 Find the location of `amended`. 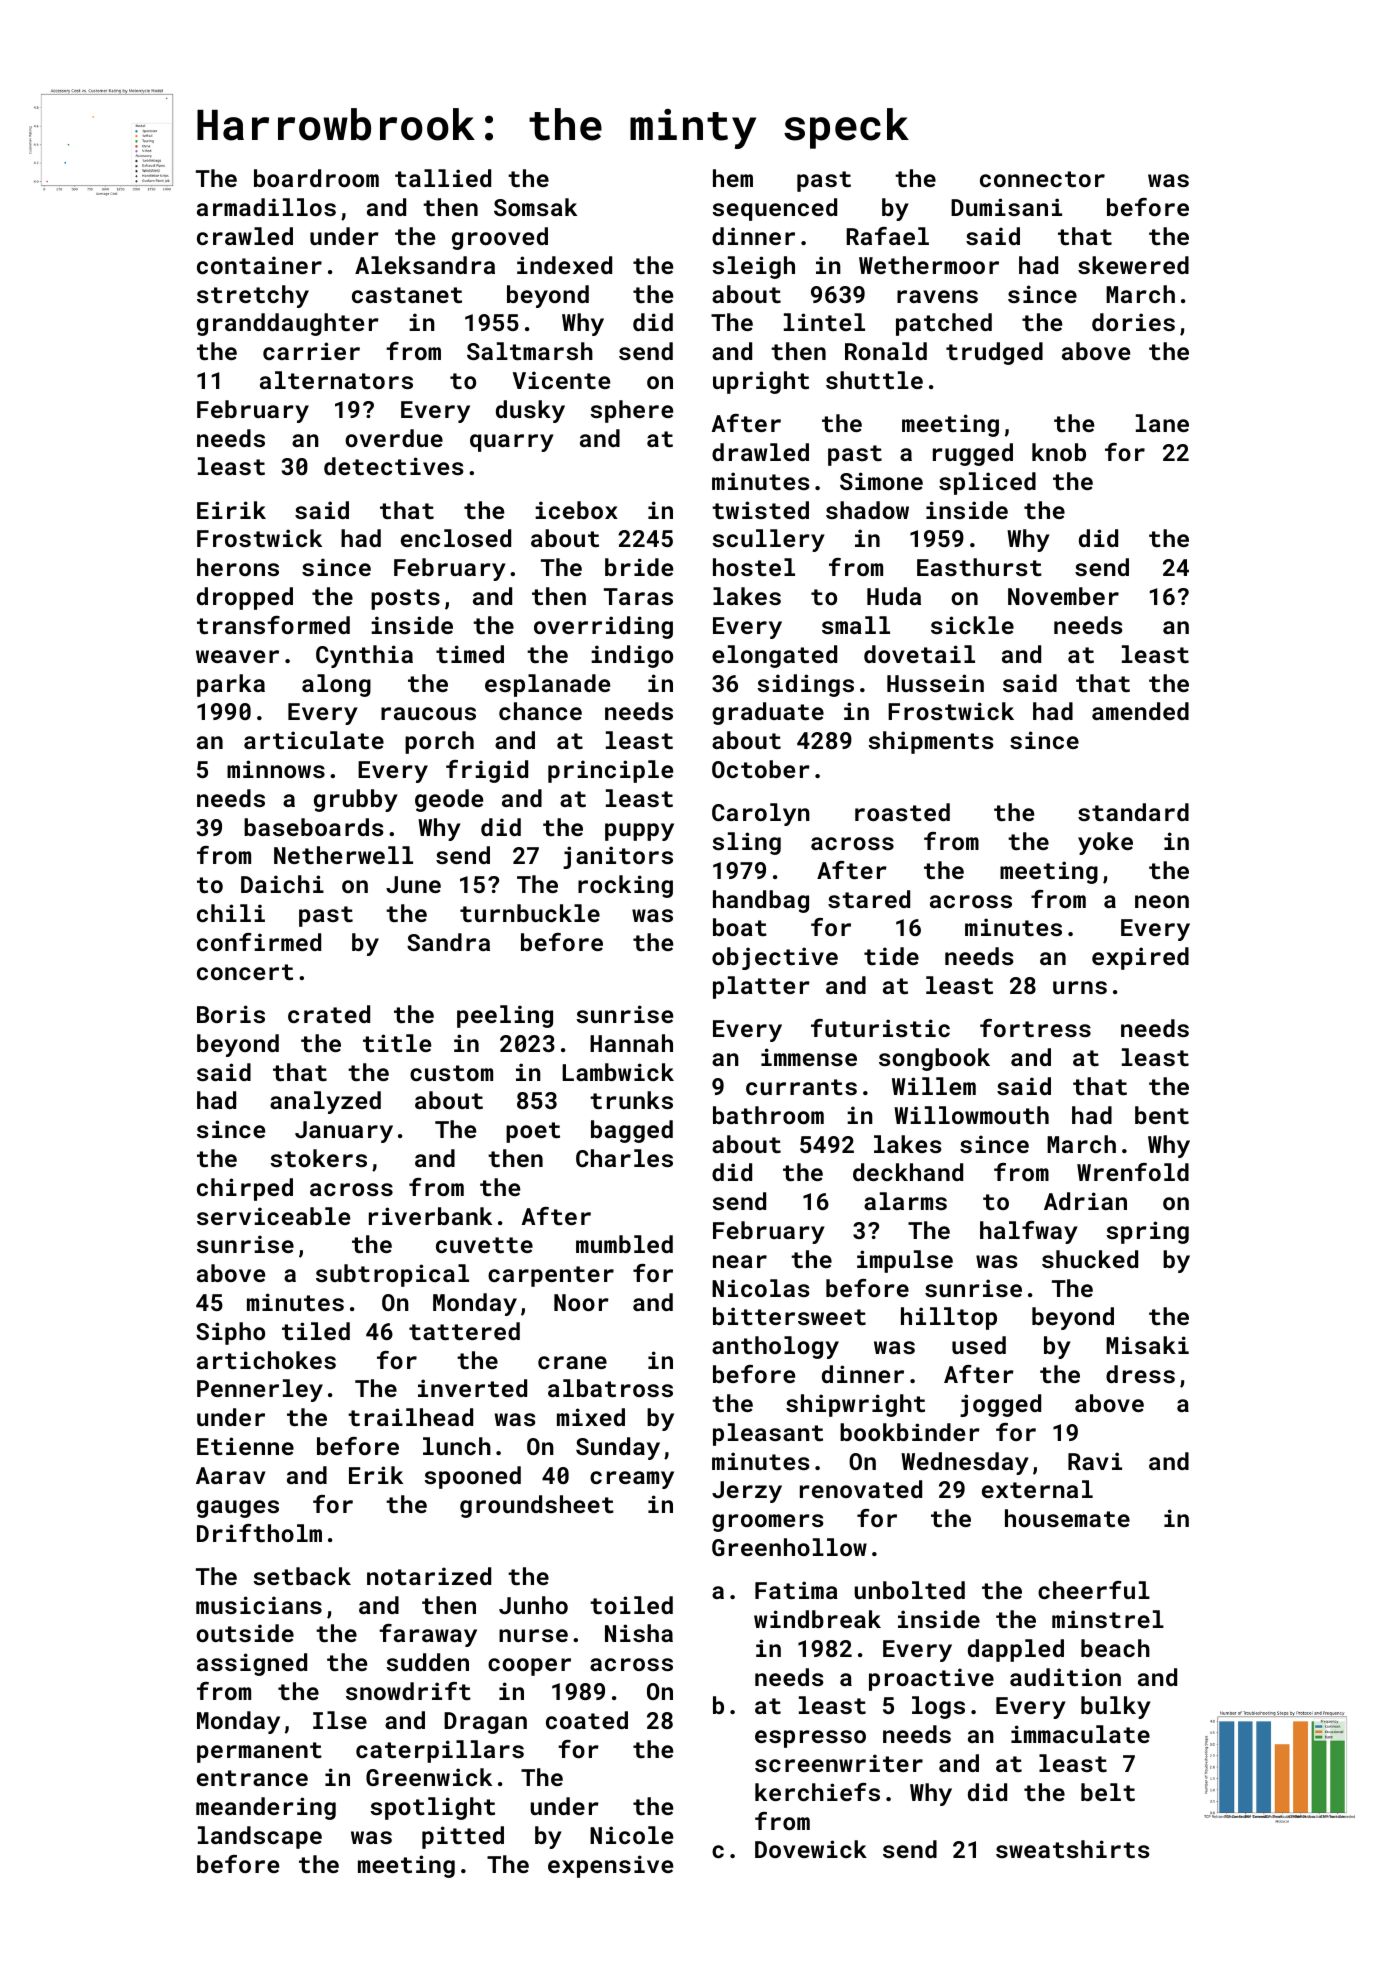

amended is located at coordinates (1140, 711).
